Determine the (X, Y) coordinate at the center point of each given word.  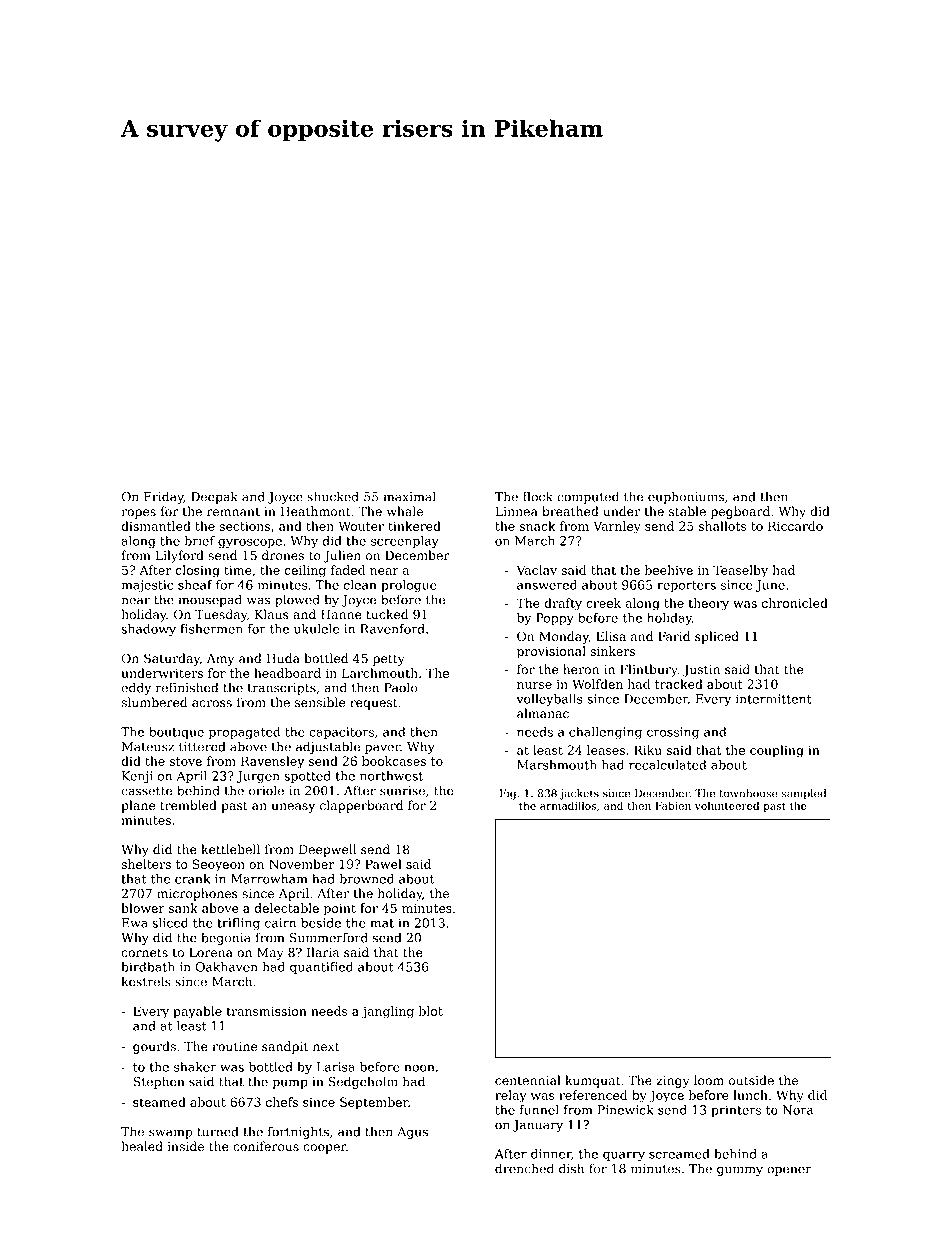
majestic (147, 586)
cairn (280, 923)
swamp (171, 1134)
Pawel (383, 864)
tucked (387, 614)
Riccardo (795, 526)
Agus (412, 1133)
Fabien (673, 805)
